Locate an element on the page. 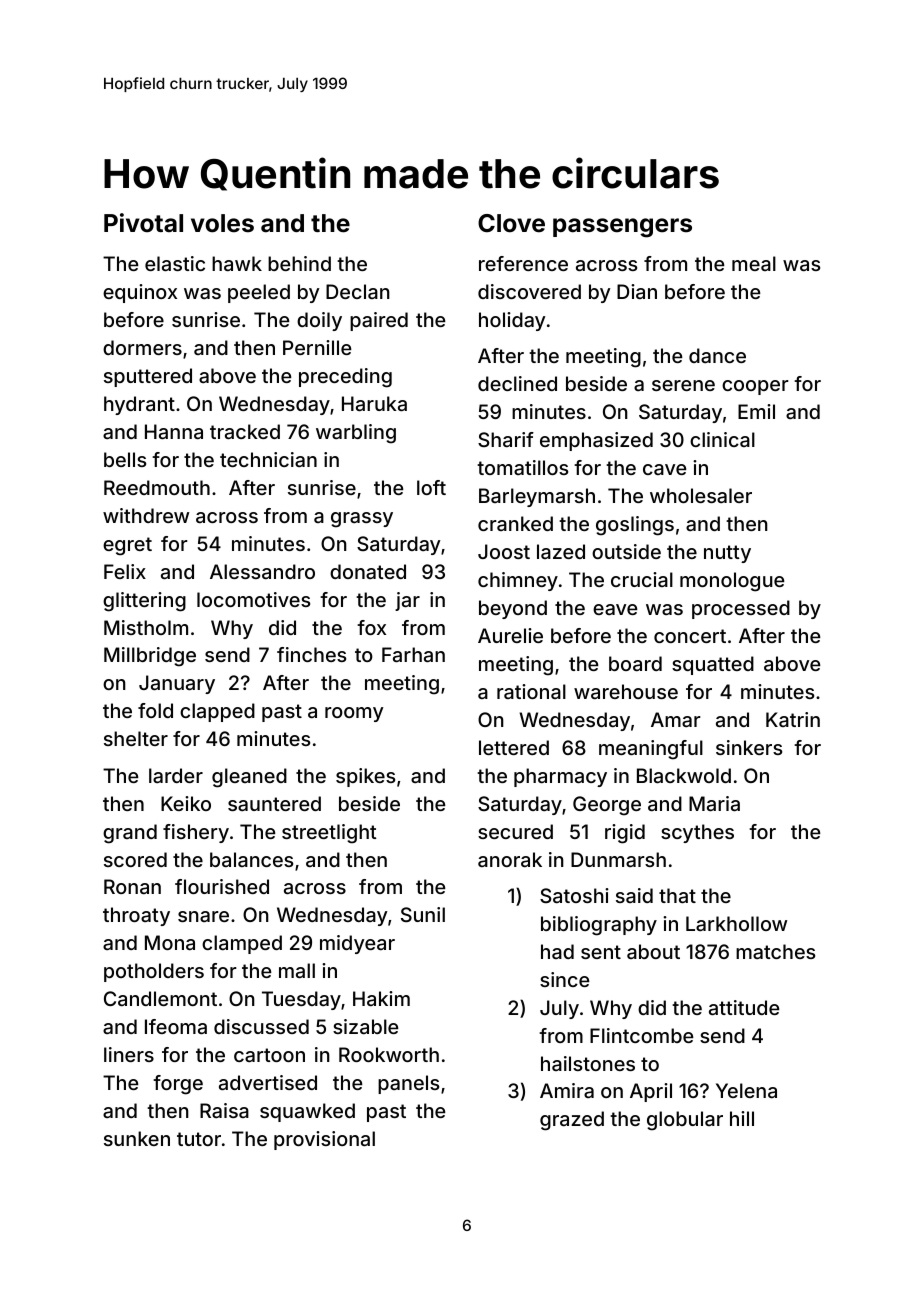 This page has width=924, height=1311. bells is located at coordinates (125, 459).
